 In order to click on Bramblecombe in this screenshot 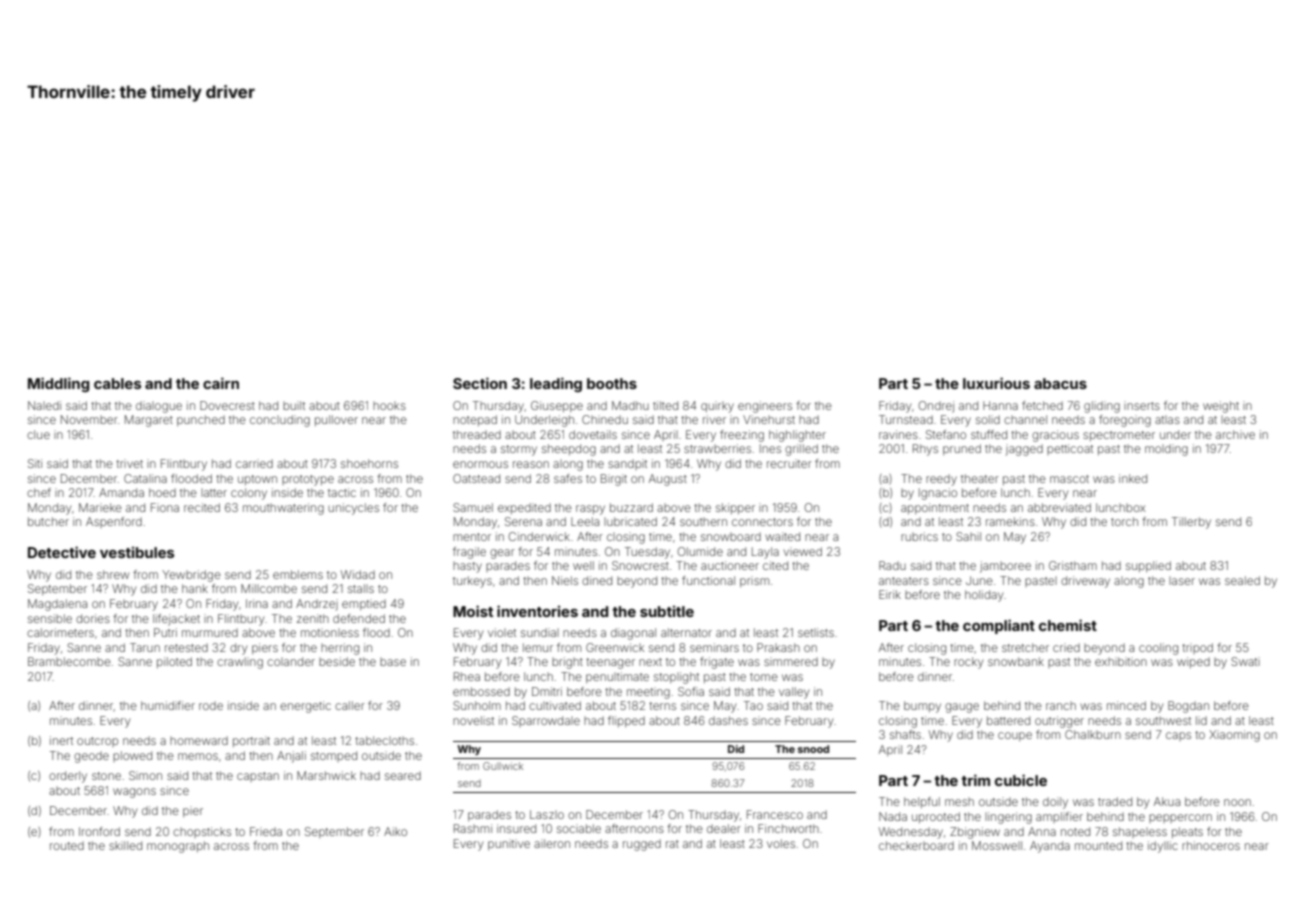, I will do `click(69, 661)`.
